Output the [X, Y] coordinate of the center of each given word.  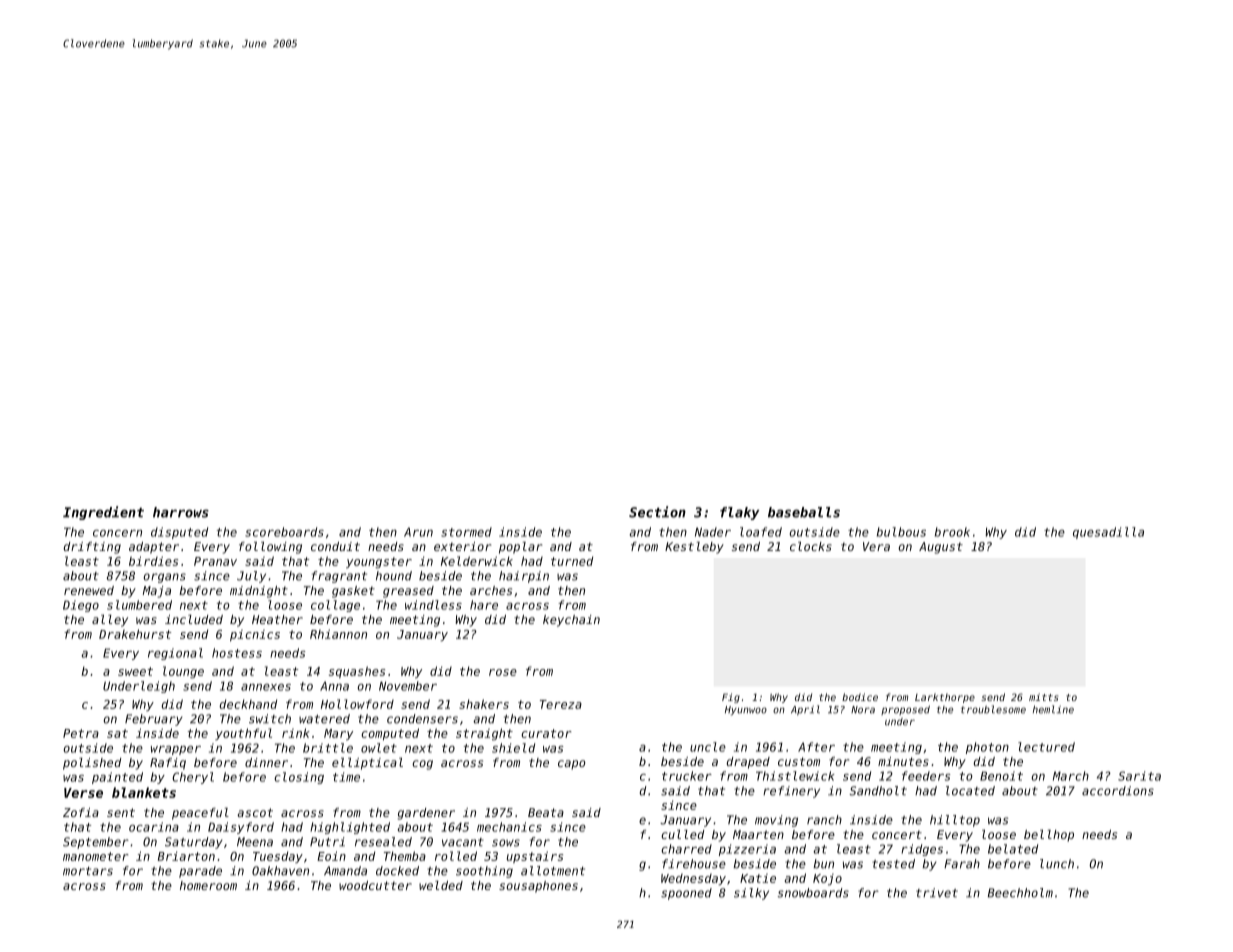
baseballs [804, 512]
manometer [96, 856]
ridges [922, 850]
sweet [135, 671]
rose [503, 672]
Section [657, 512]
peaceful [200, 814]
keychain [571, 621]
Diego [81, 606]
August [941, 548]
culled [682, 834]
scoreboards [284, 532]
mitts [1043, 697]
